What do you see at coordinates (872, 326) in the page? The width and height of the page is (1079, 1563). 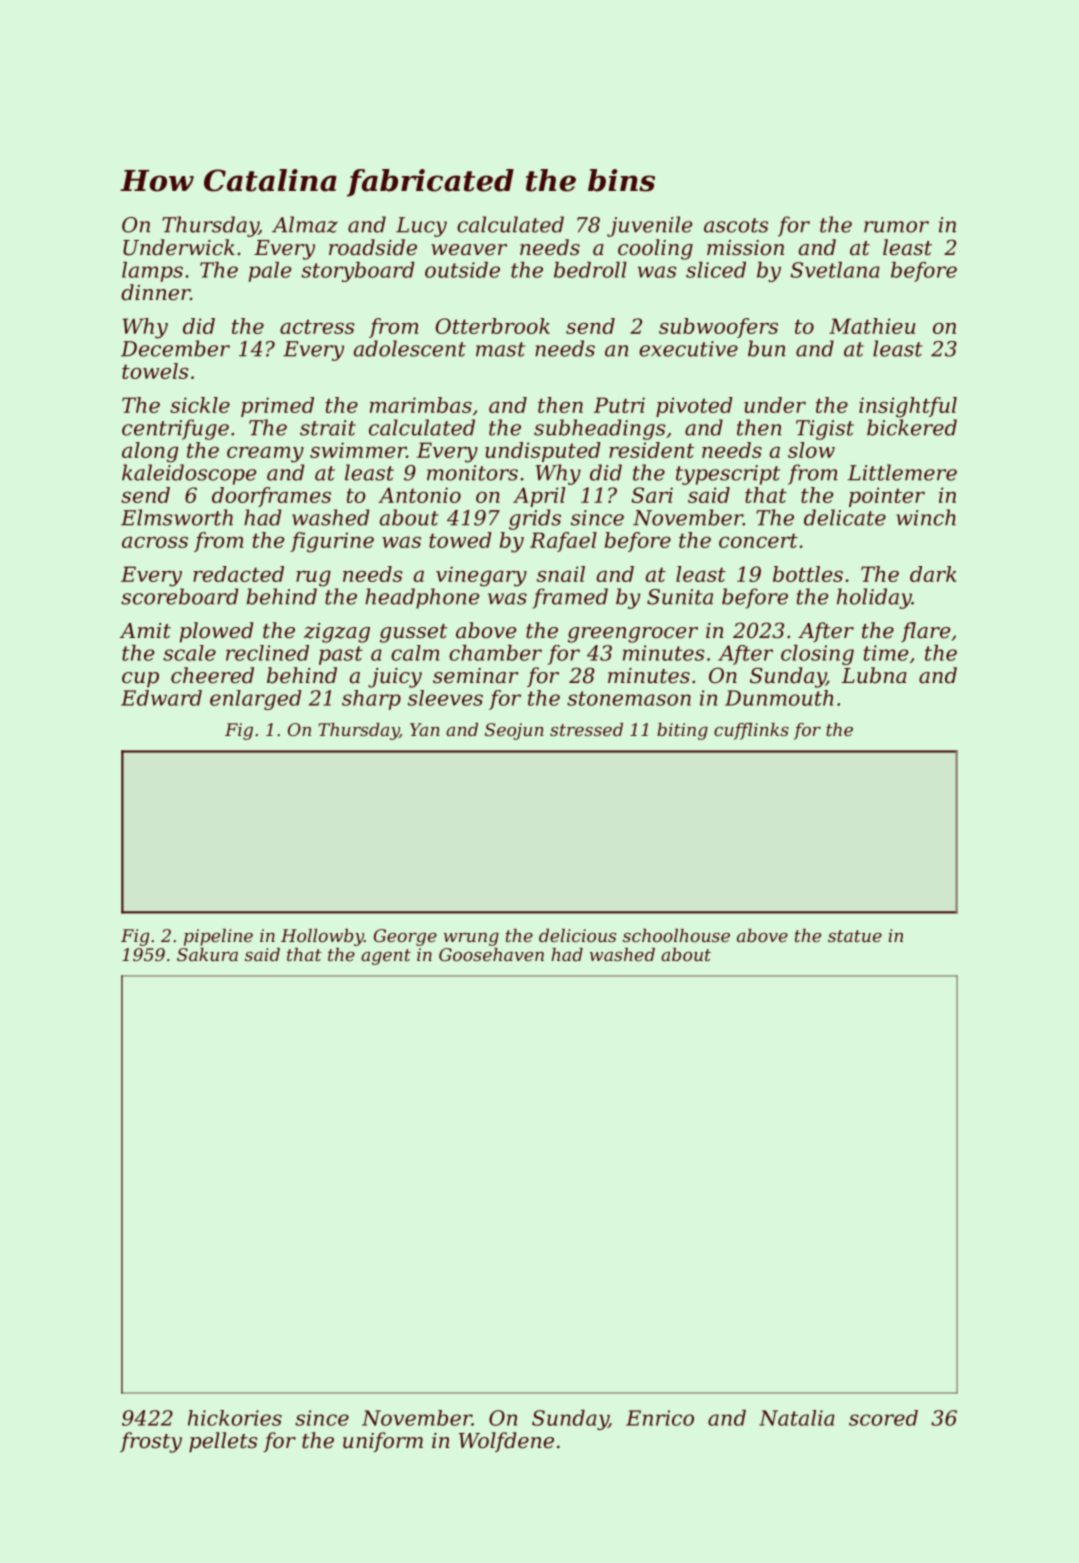 I see `Mathieu` at bounding box center [872, 326].
